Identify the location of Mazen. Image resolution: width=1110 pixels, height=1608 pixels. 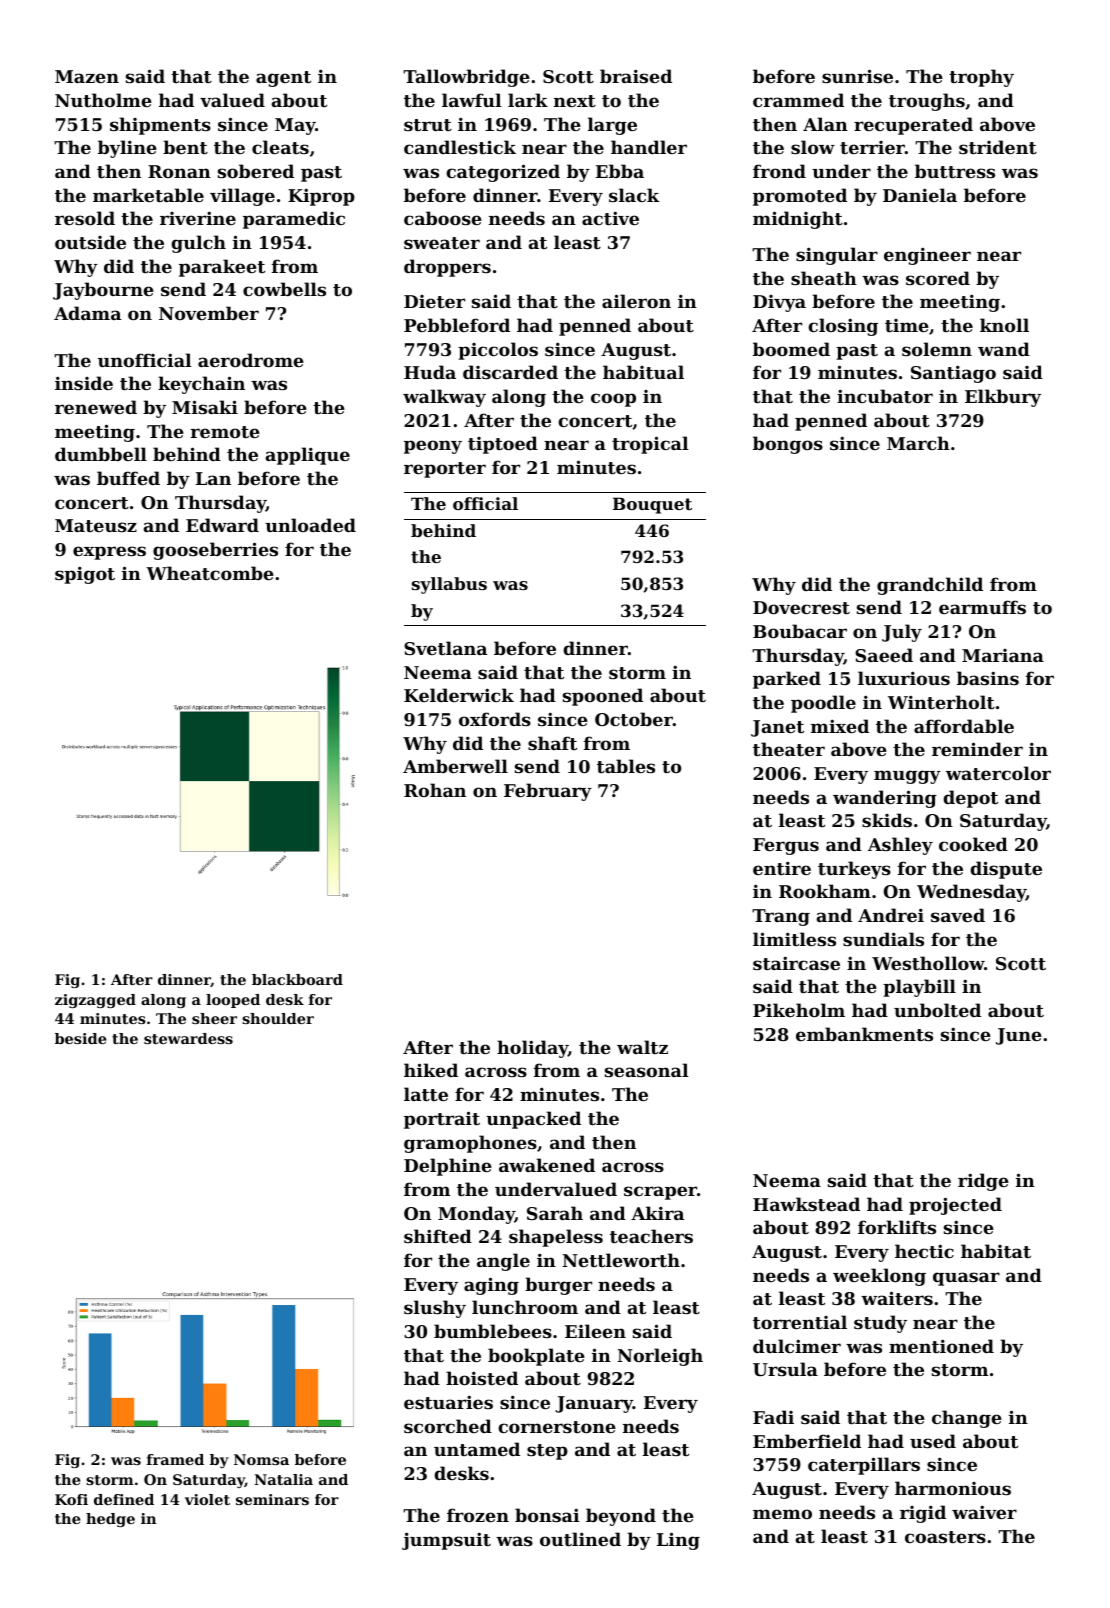
(87, 76).
